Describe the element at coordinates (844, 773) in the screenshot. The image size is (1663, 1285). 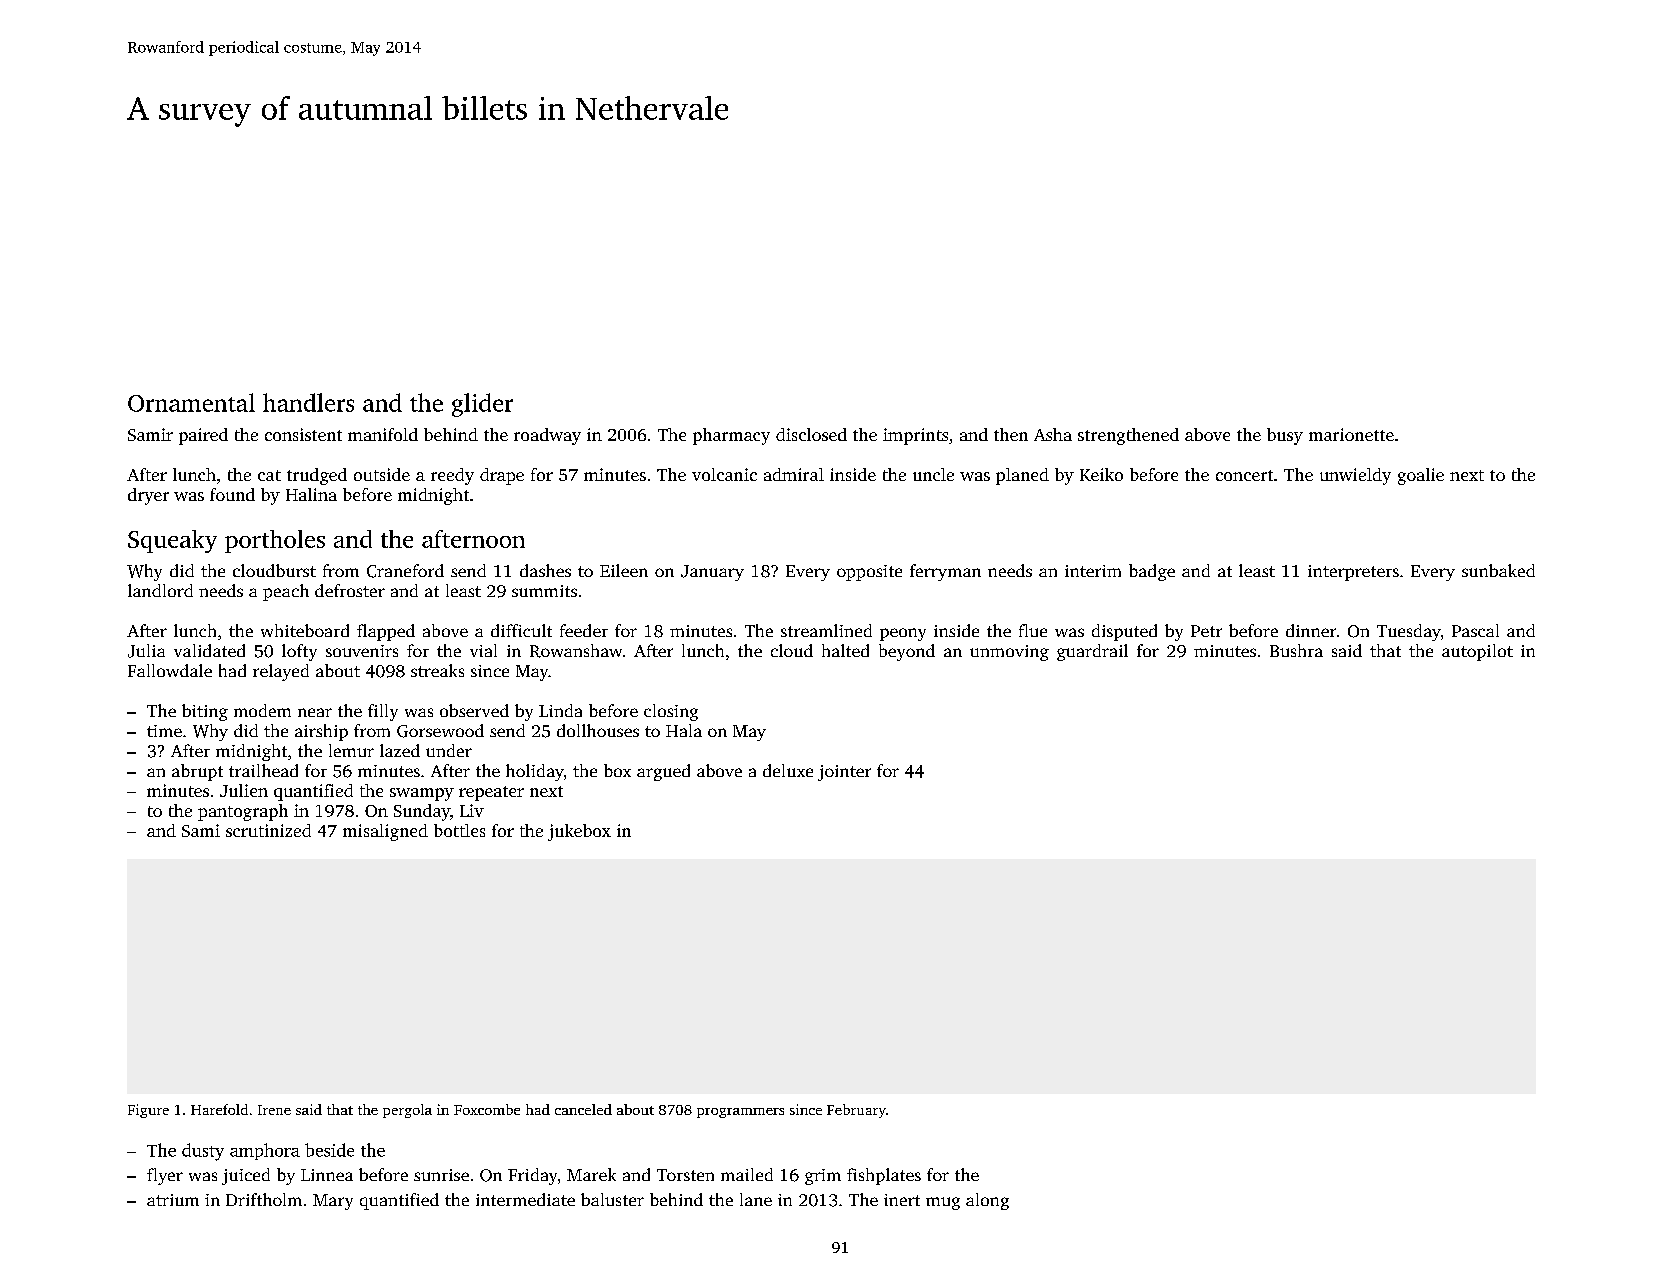
I see `jointer` at that location.
